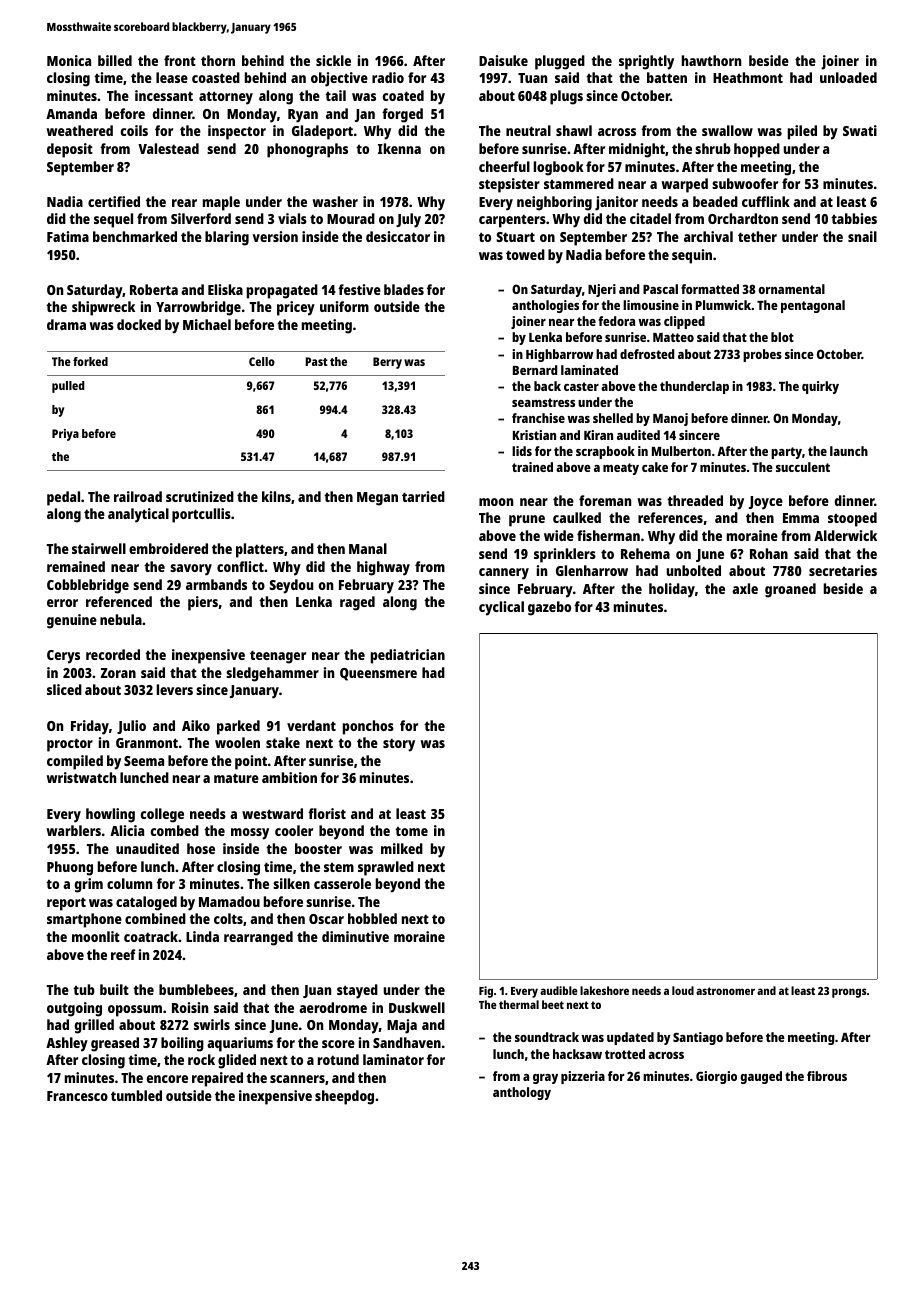  Describe the element at coordinates (139, 324) in the screenshot. I see `docked` at that location.
